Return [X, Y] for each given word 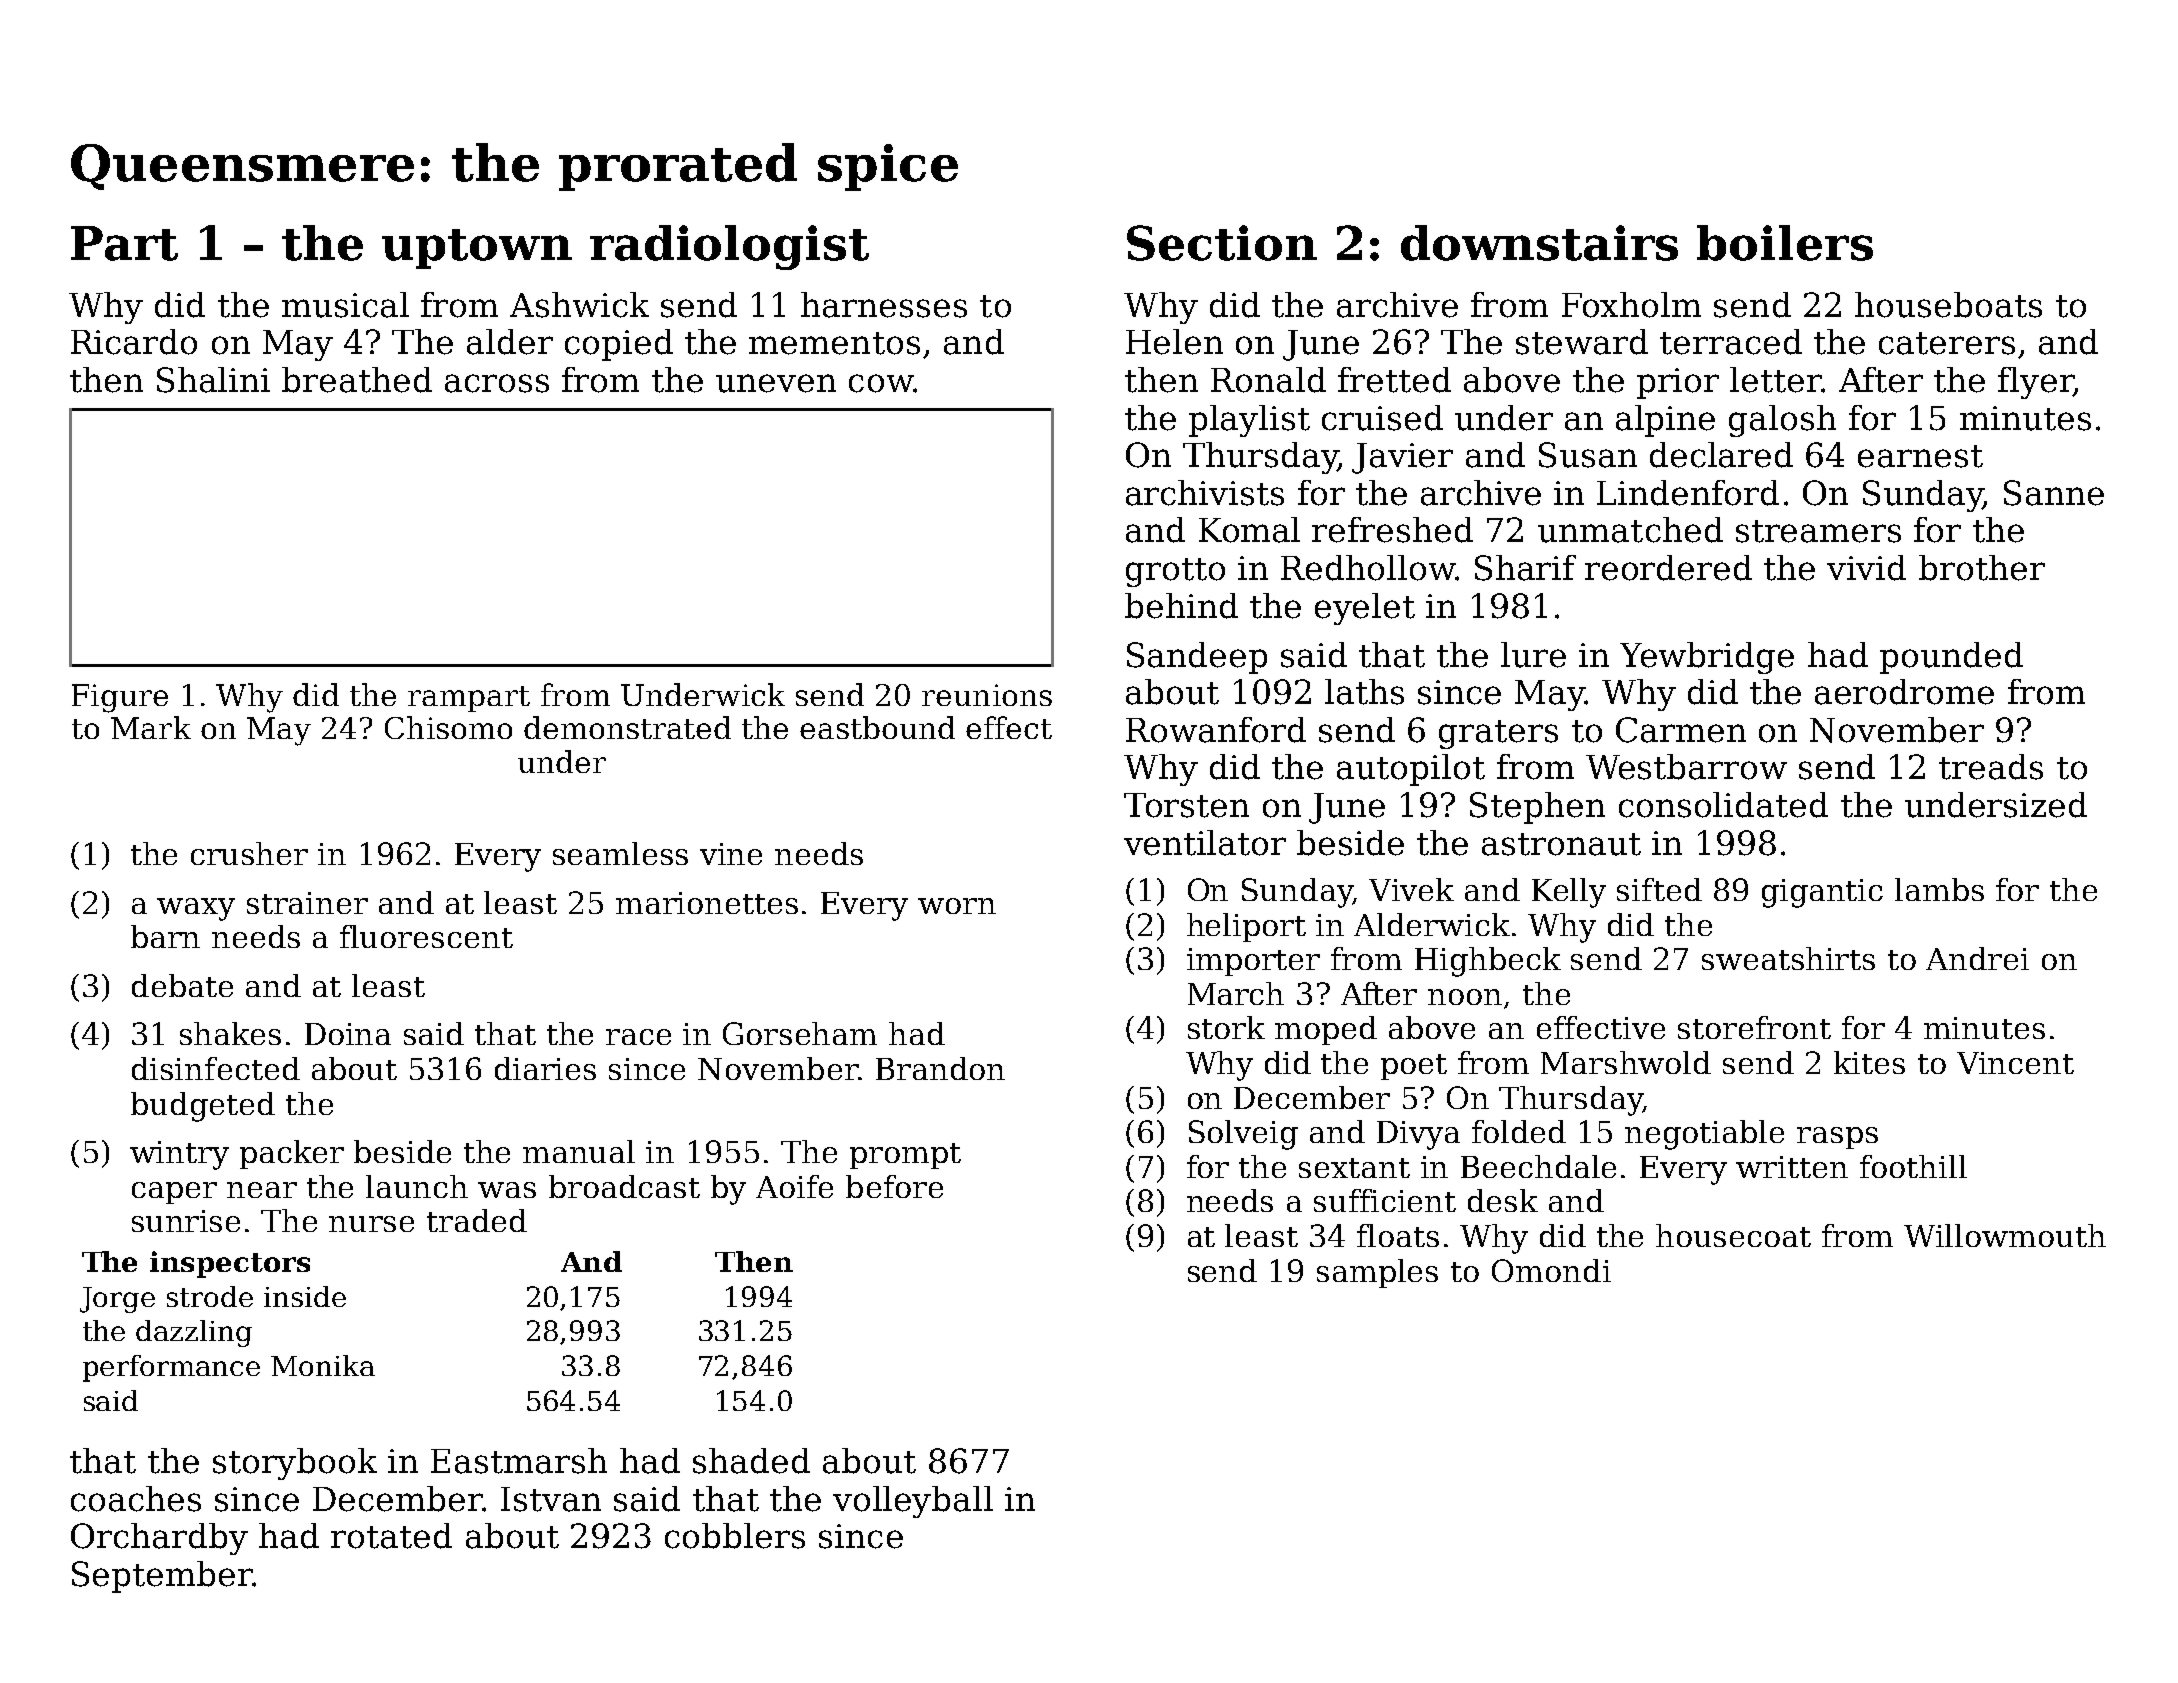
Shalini [213, 380]
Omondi [1551, 1270]
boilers [1785, 243]
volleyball [913, 1502]
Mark [151, 727]
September [162, 1577]
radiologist [729, 247]
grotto [1175, 572]
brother [1982, 568]
